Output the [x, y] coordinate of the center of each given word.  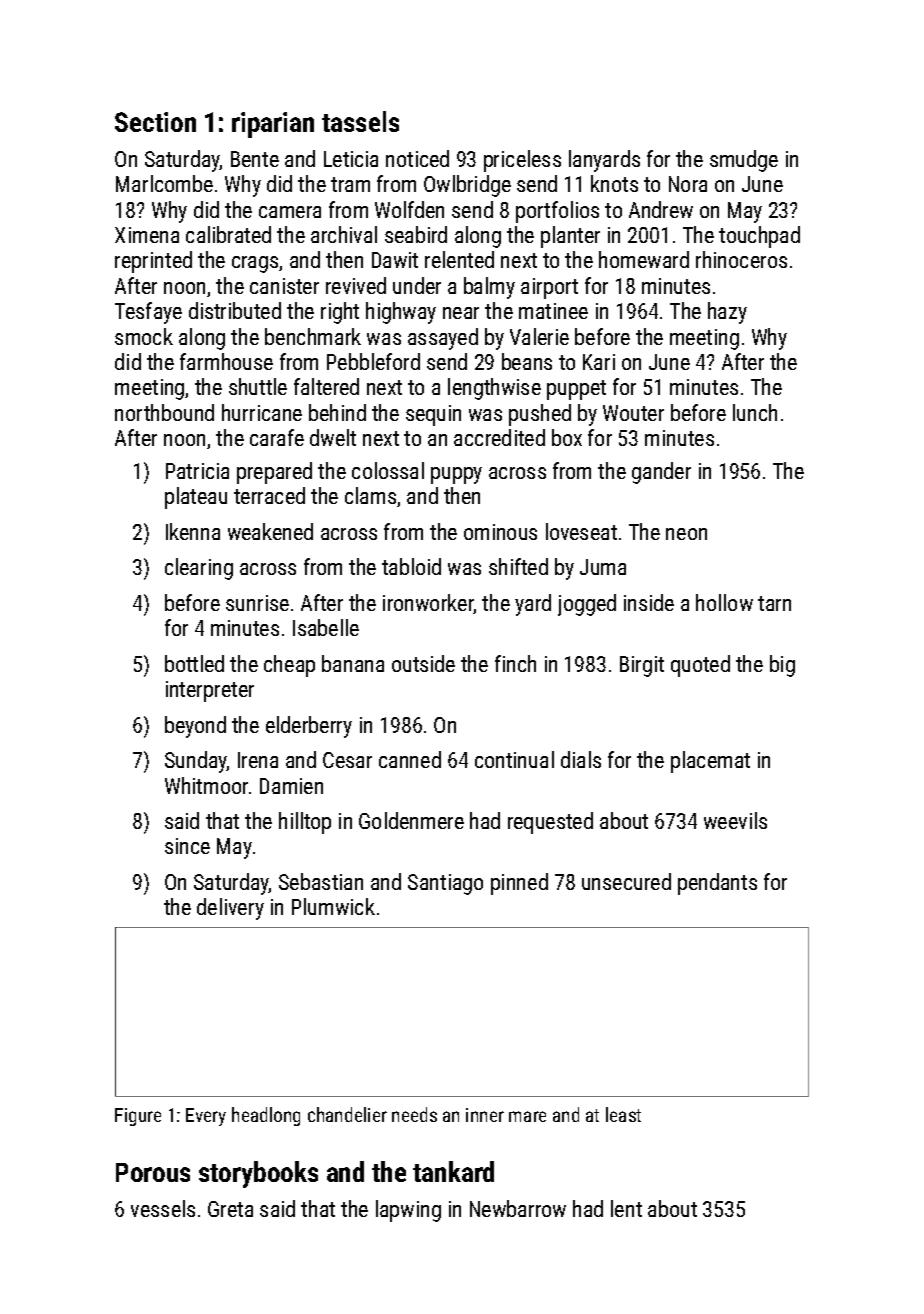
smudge [744, 161]
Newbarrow [518, 1208]
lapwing [408, 1211]
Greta [230, 1209]
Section [155, 122]
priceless [522, 161]
